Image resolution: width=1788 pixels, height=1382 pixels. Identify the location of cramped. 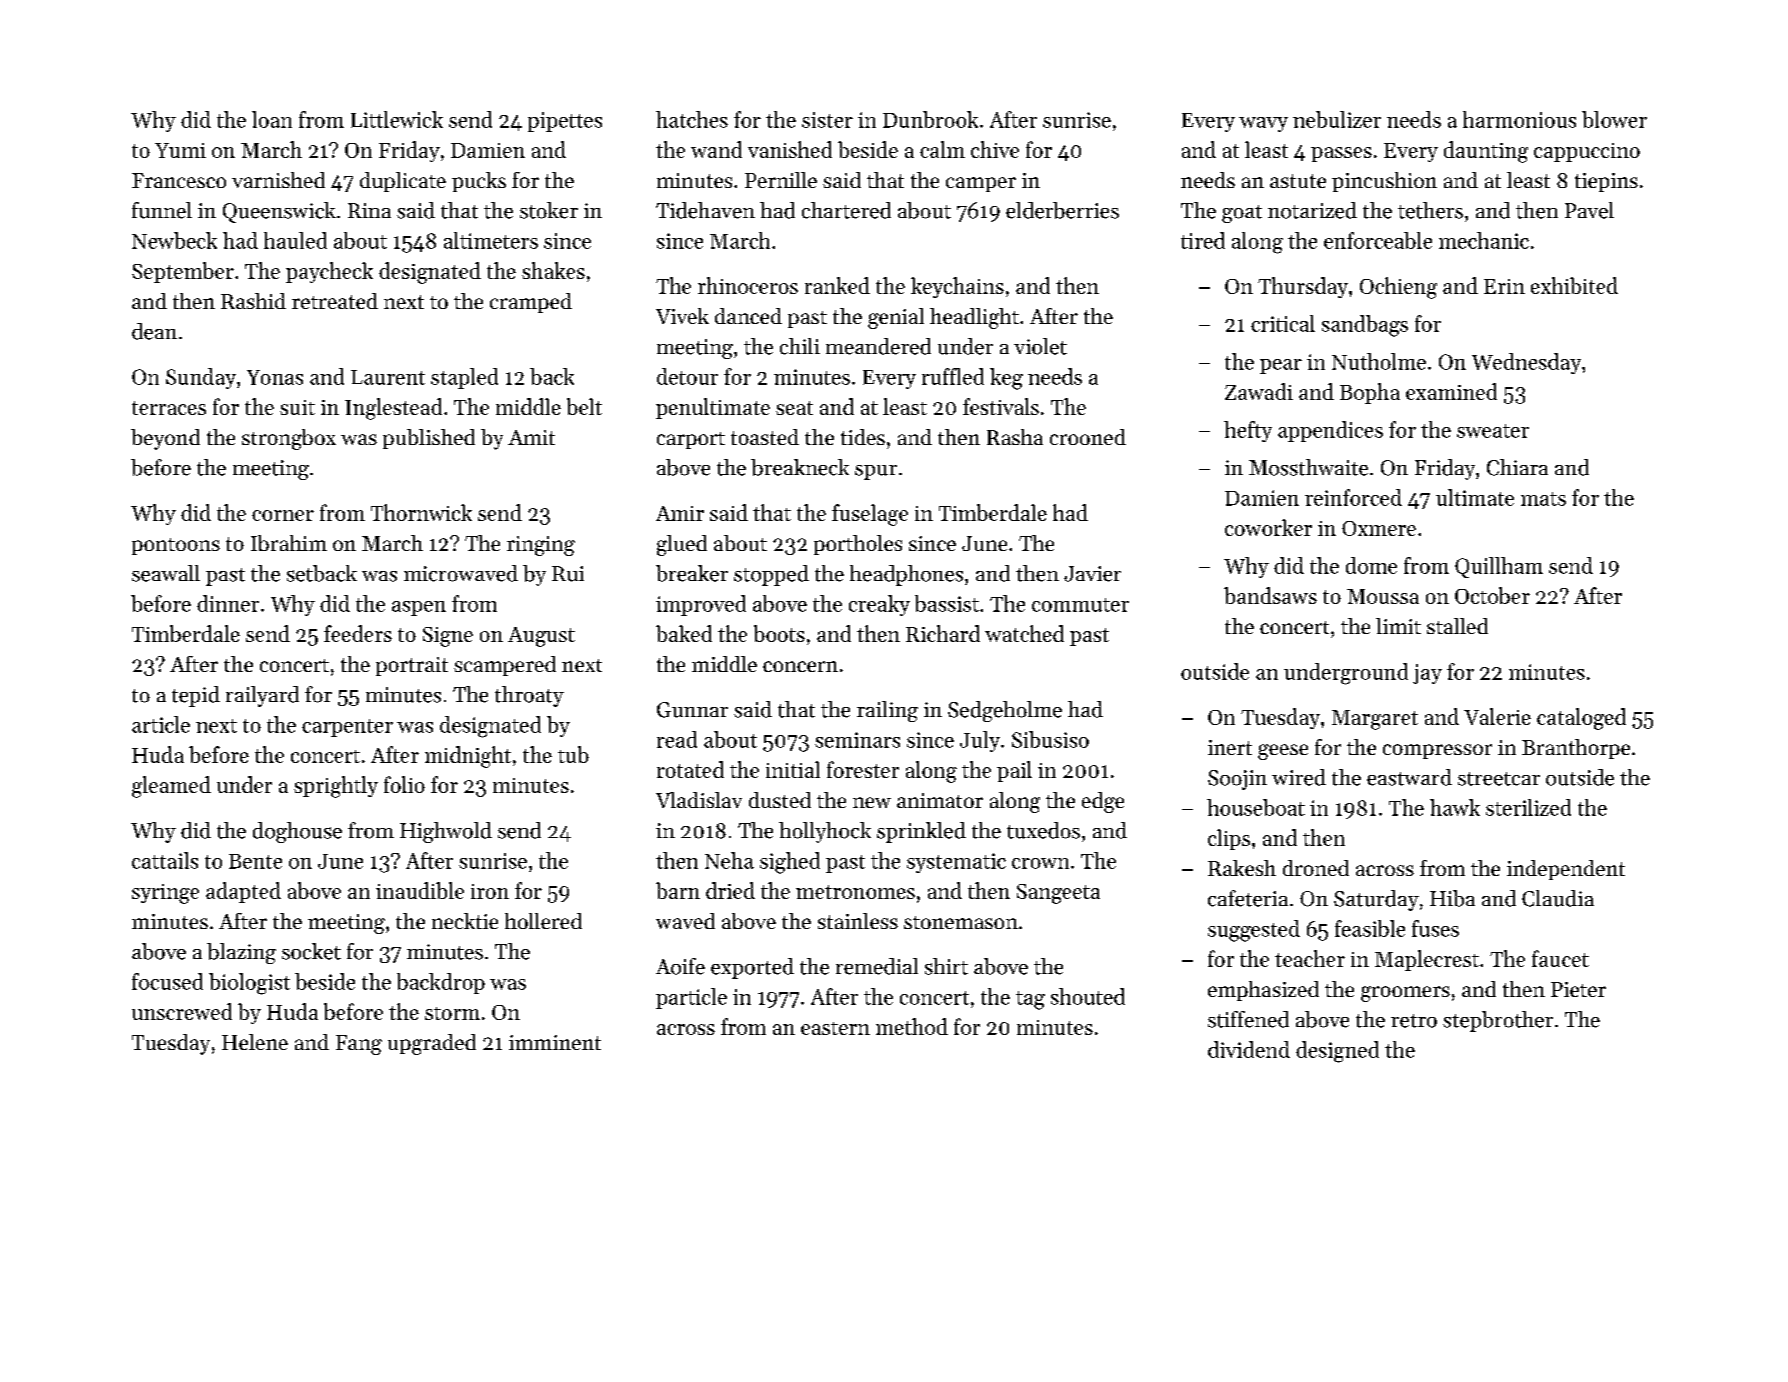
(531, 303).
